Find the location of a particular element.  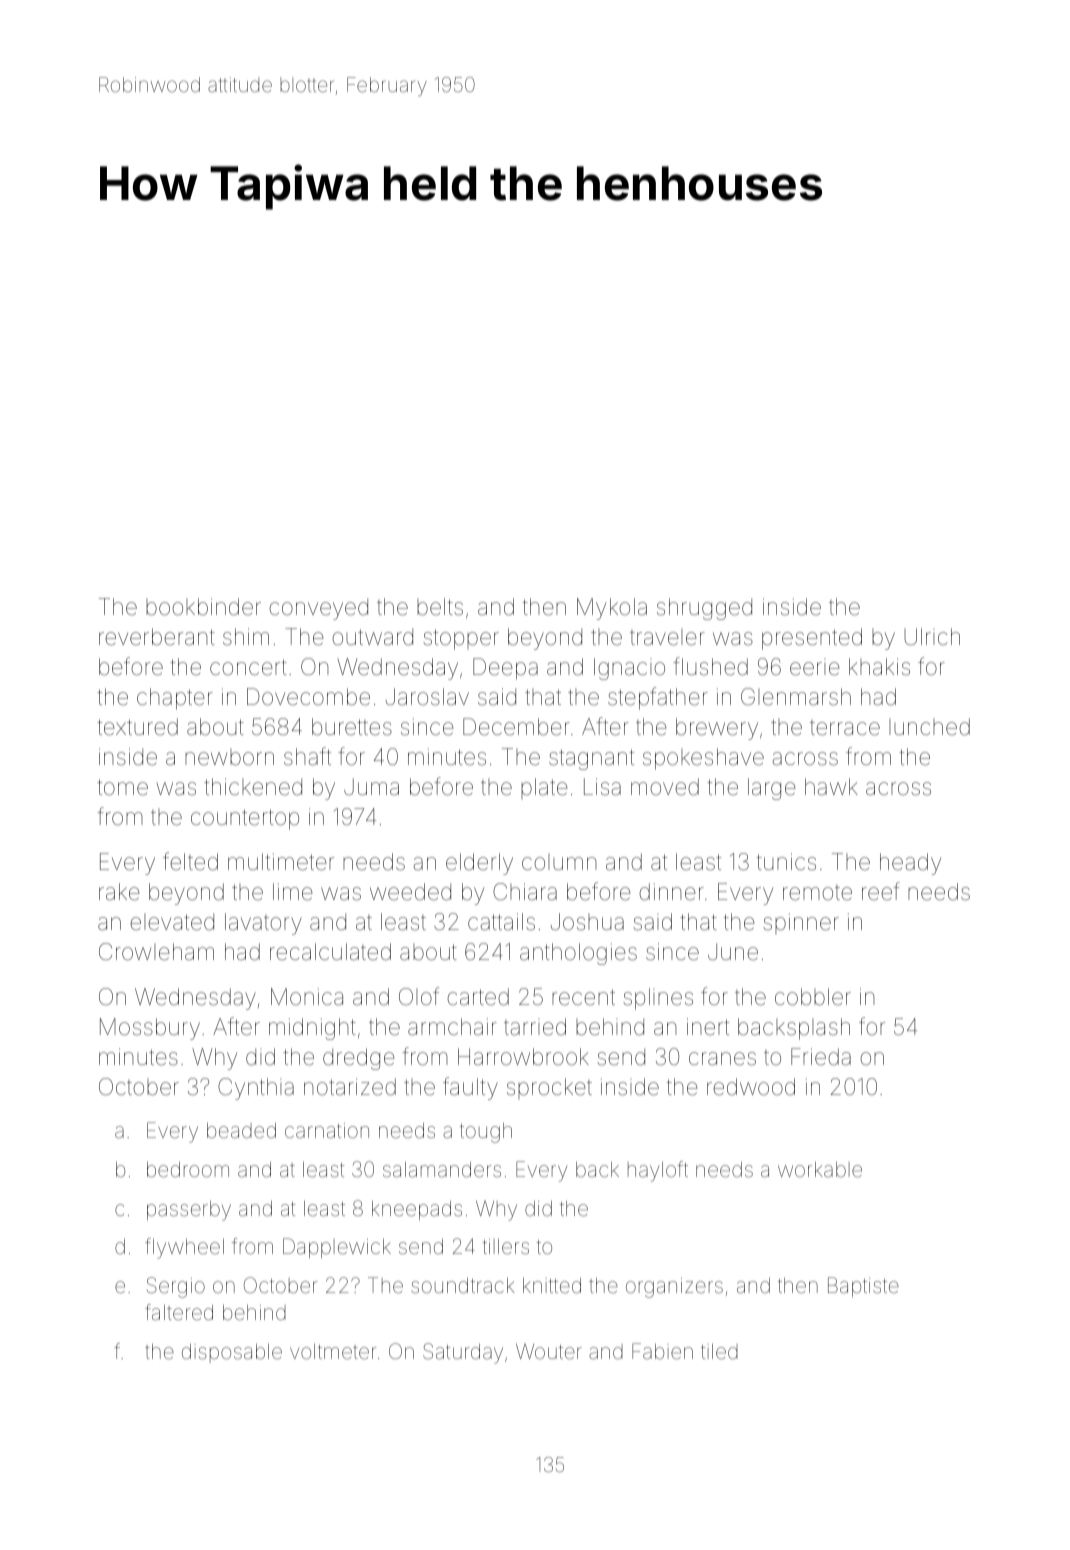

Wouter is located at coordinates (549, 1351).
